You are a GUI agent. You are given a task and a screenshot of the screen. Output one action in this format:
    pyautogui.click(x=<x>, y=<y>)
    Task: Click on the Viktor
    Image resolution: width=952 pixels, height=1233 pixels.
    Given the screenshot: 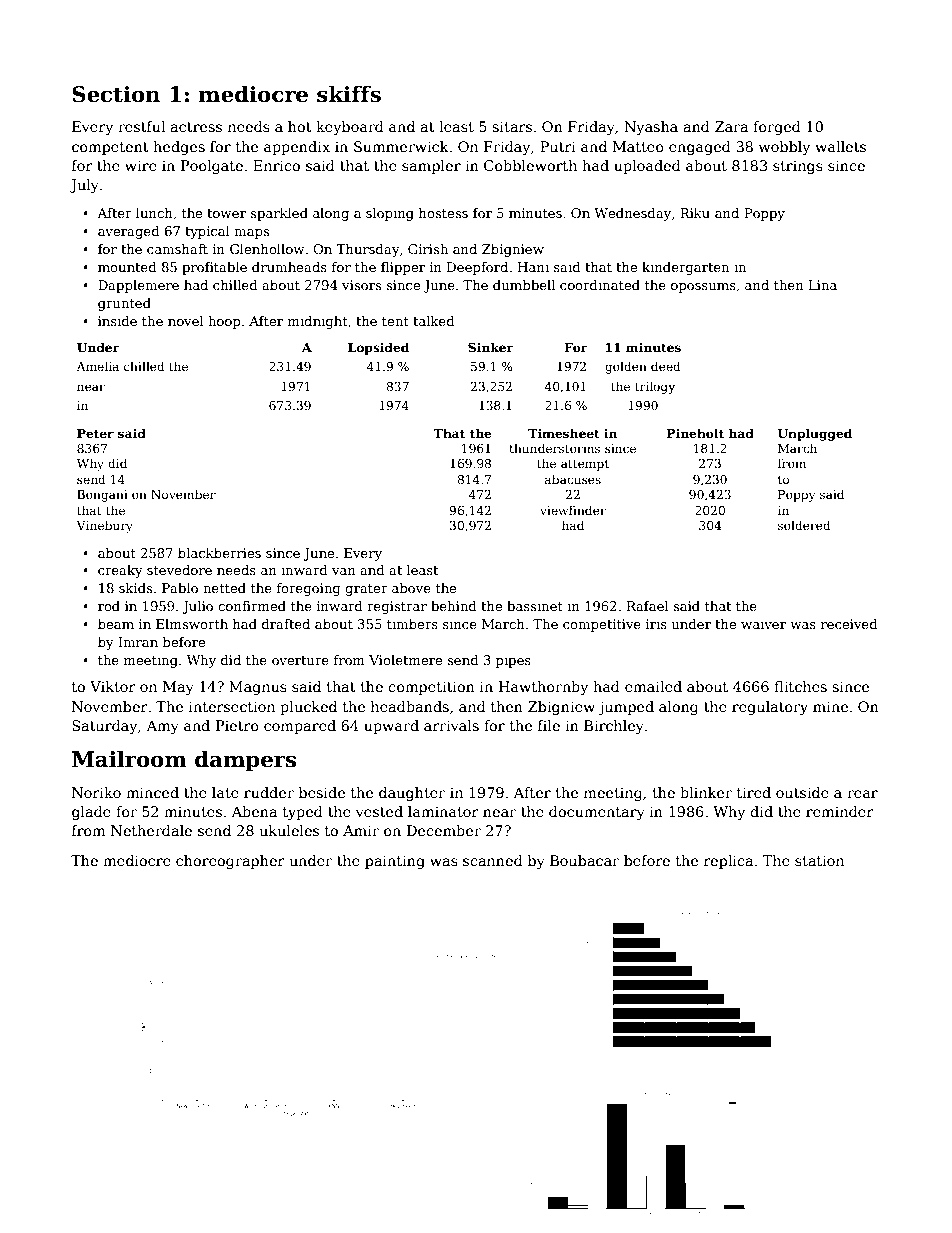 What is the action you would take?
    pyautogui.click(x=113, y=686)
